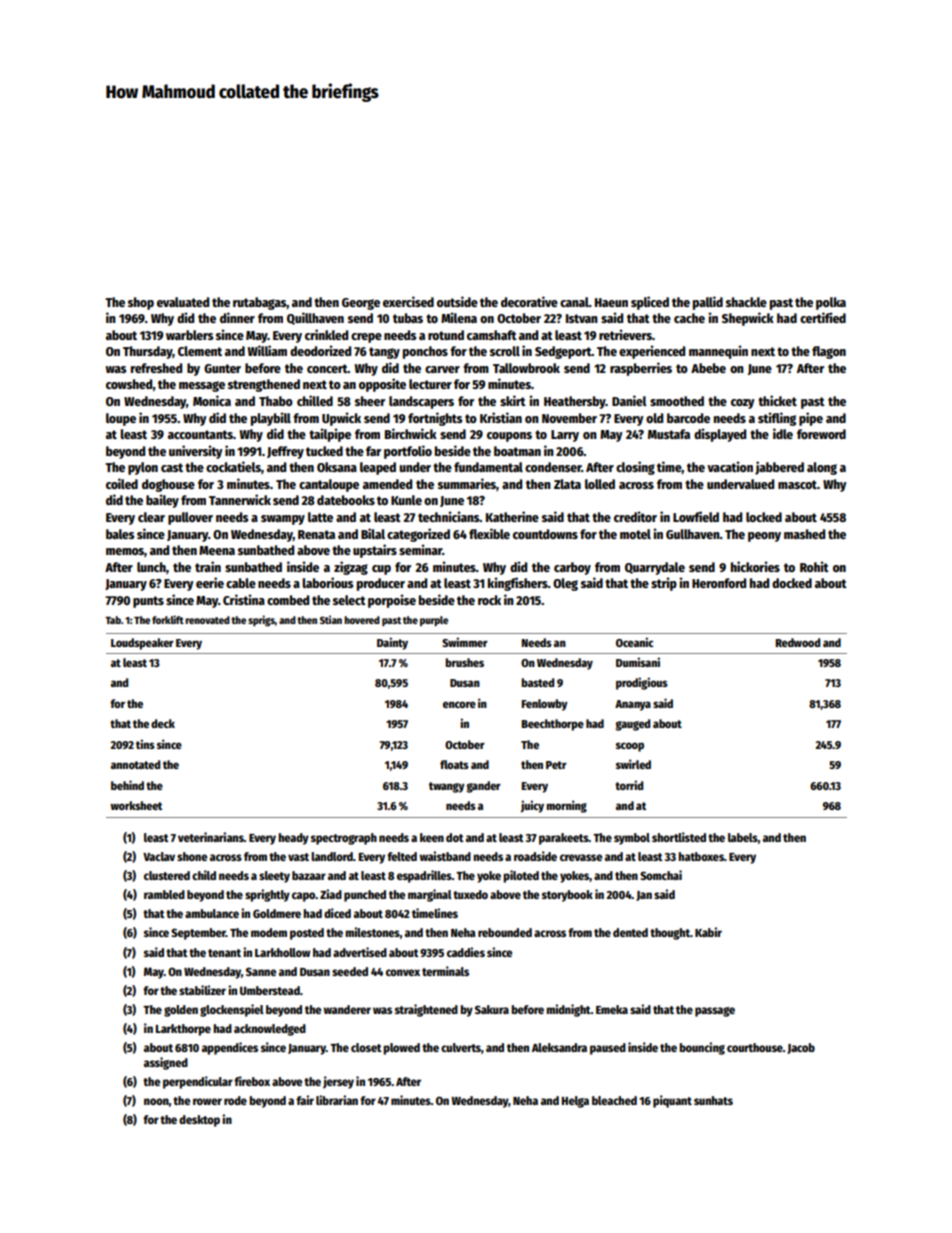  What do you see at coordinates (166, 1063) in the screenshot?
I see `assigned` at bounding box center [166, 1063].
